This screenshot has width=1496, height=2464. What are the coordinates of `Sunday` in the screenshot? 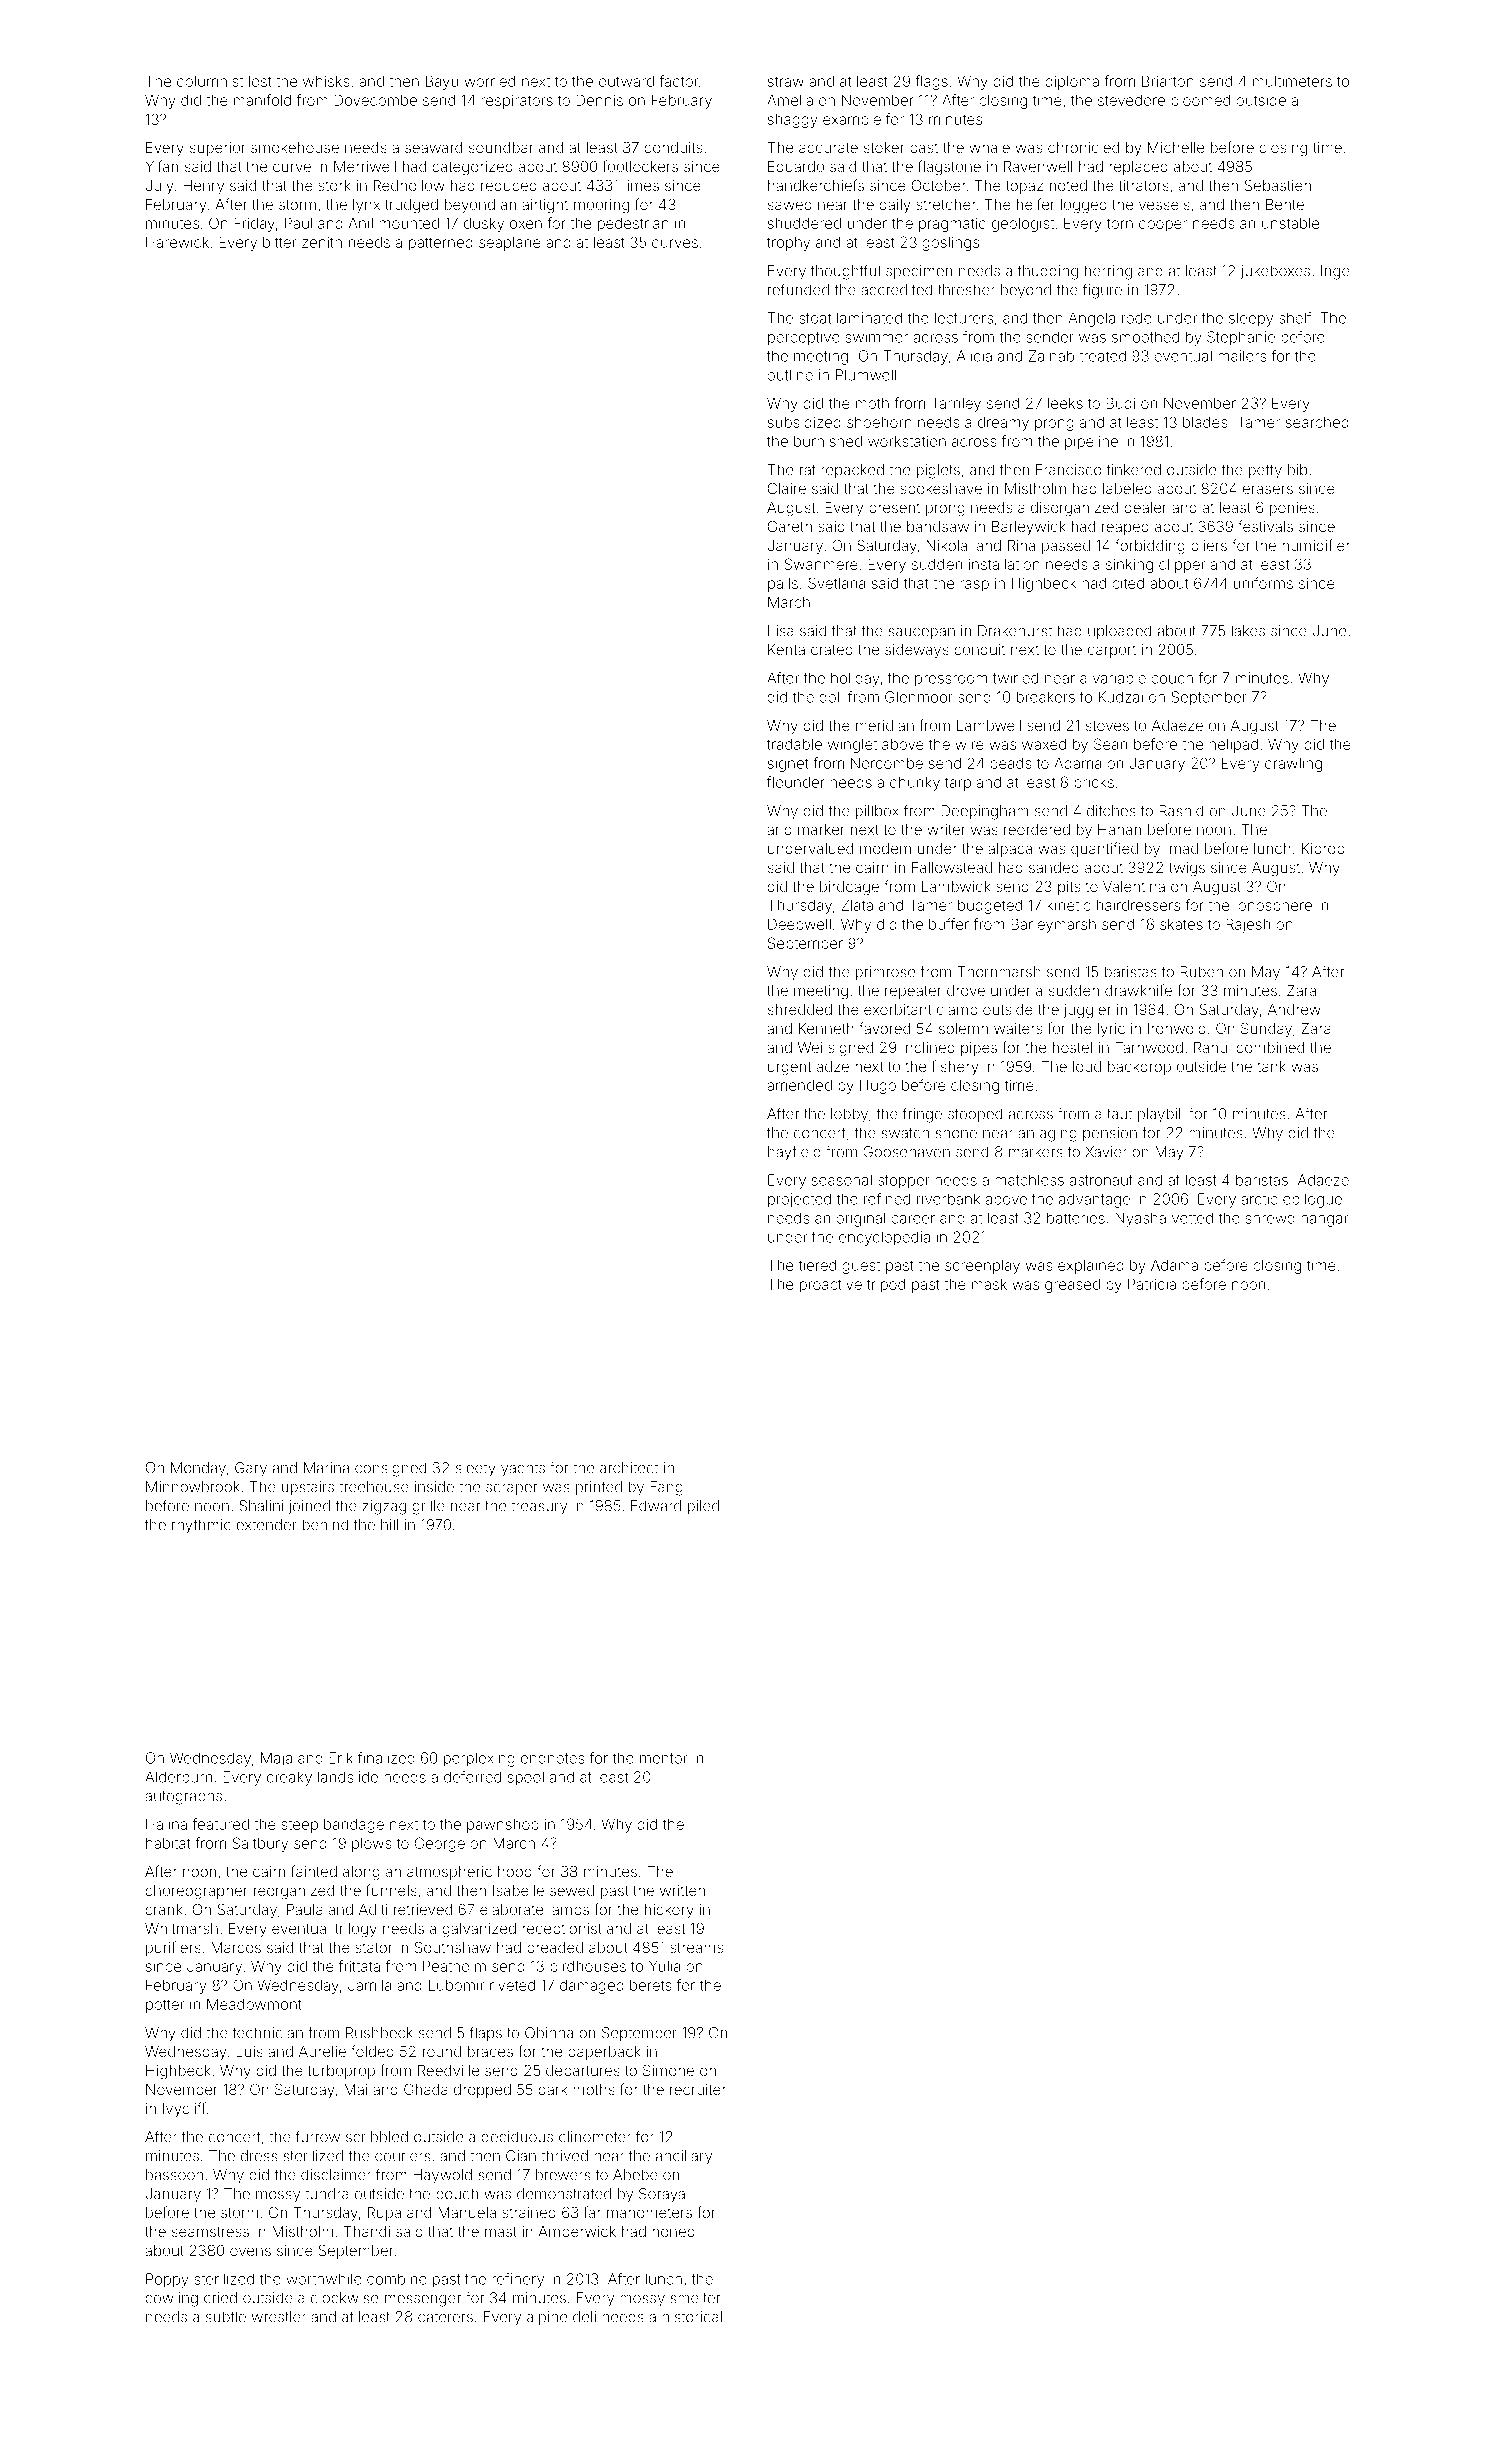 It's located at (1266, 1029).
